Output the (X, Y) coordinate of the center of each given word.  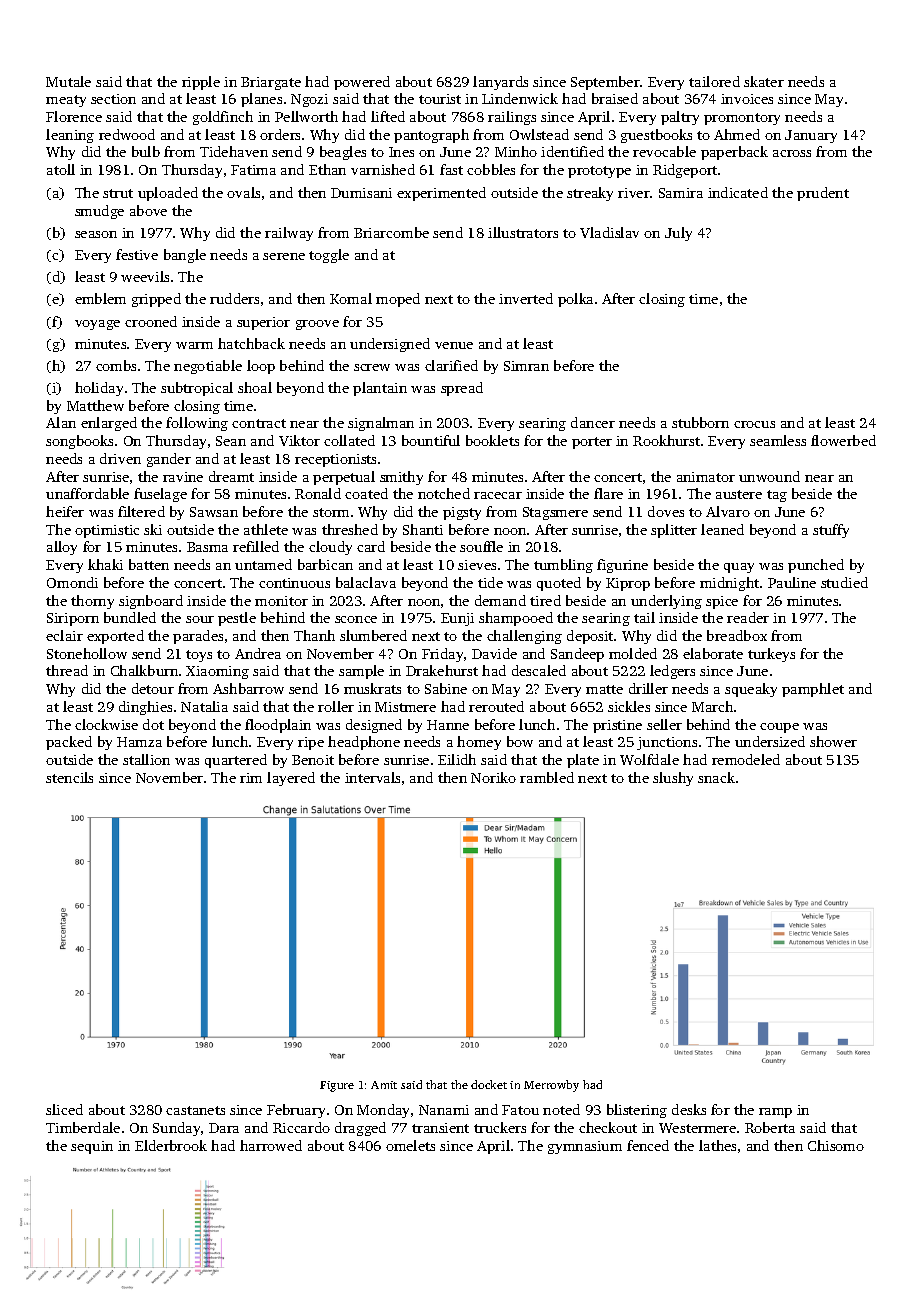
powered (362, 83)
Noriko (493, 777)
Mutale (68, 81)
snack (716, 777)
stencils (69, 777)
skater (764, 81)
